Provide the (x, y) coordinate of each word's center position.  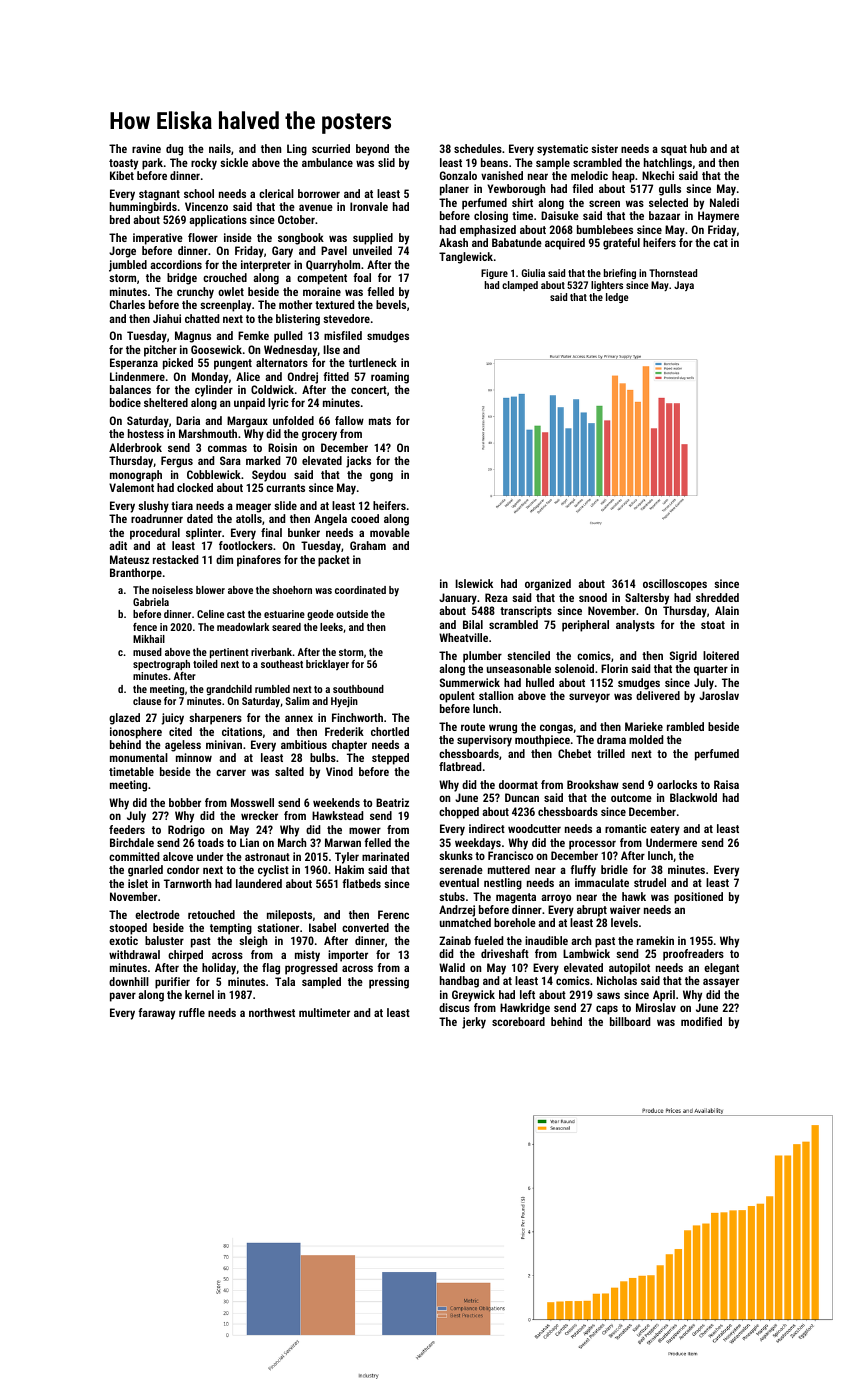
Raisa (726, 784)
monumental (139, 757)
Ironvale (369, 206)
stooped (128, 929)
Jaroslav (719, 695)
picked (178, 364)
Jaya (684, 286)
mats (380, 421)
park (152, 164)
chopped (459, 813)
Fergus (177, 462)
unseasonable (519, 668)
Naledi (724, 202)
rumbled (272, 689)
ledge (617, 298)
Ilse (331, 349)
